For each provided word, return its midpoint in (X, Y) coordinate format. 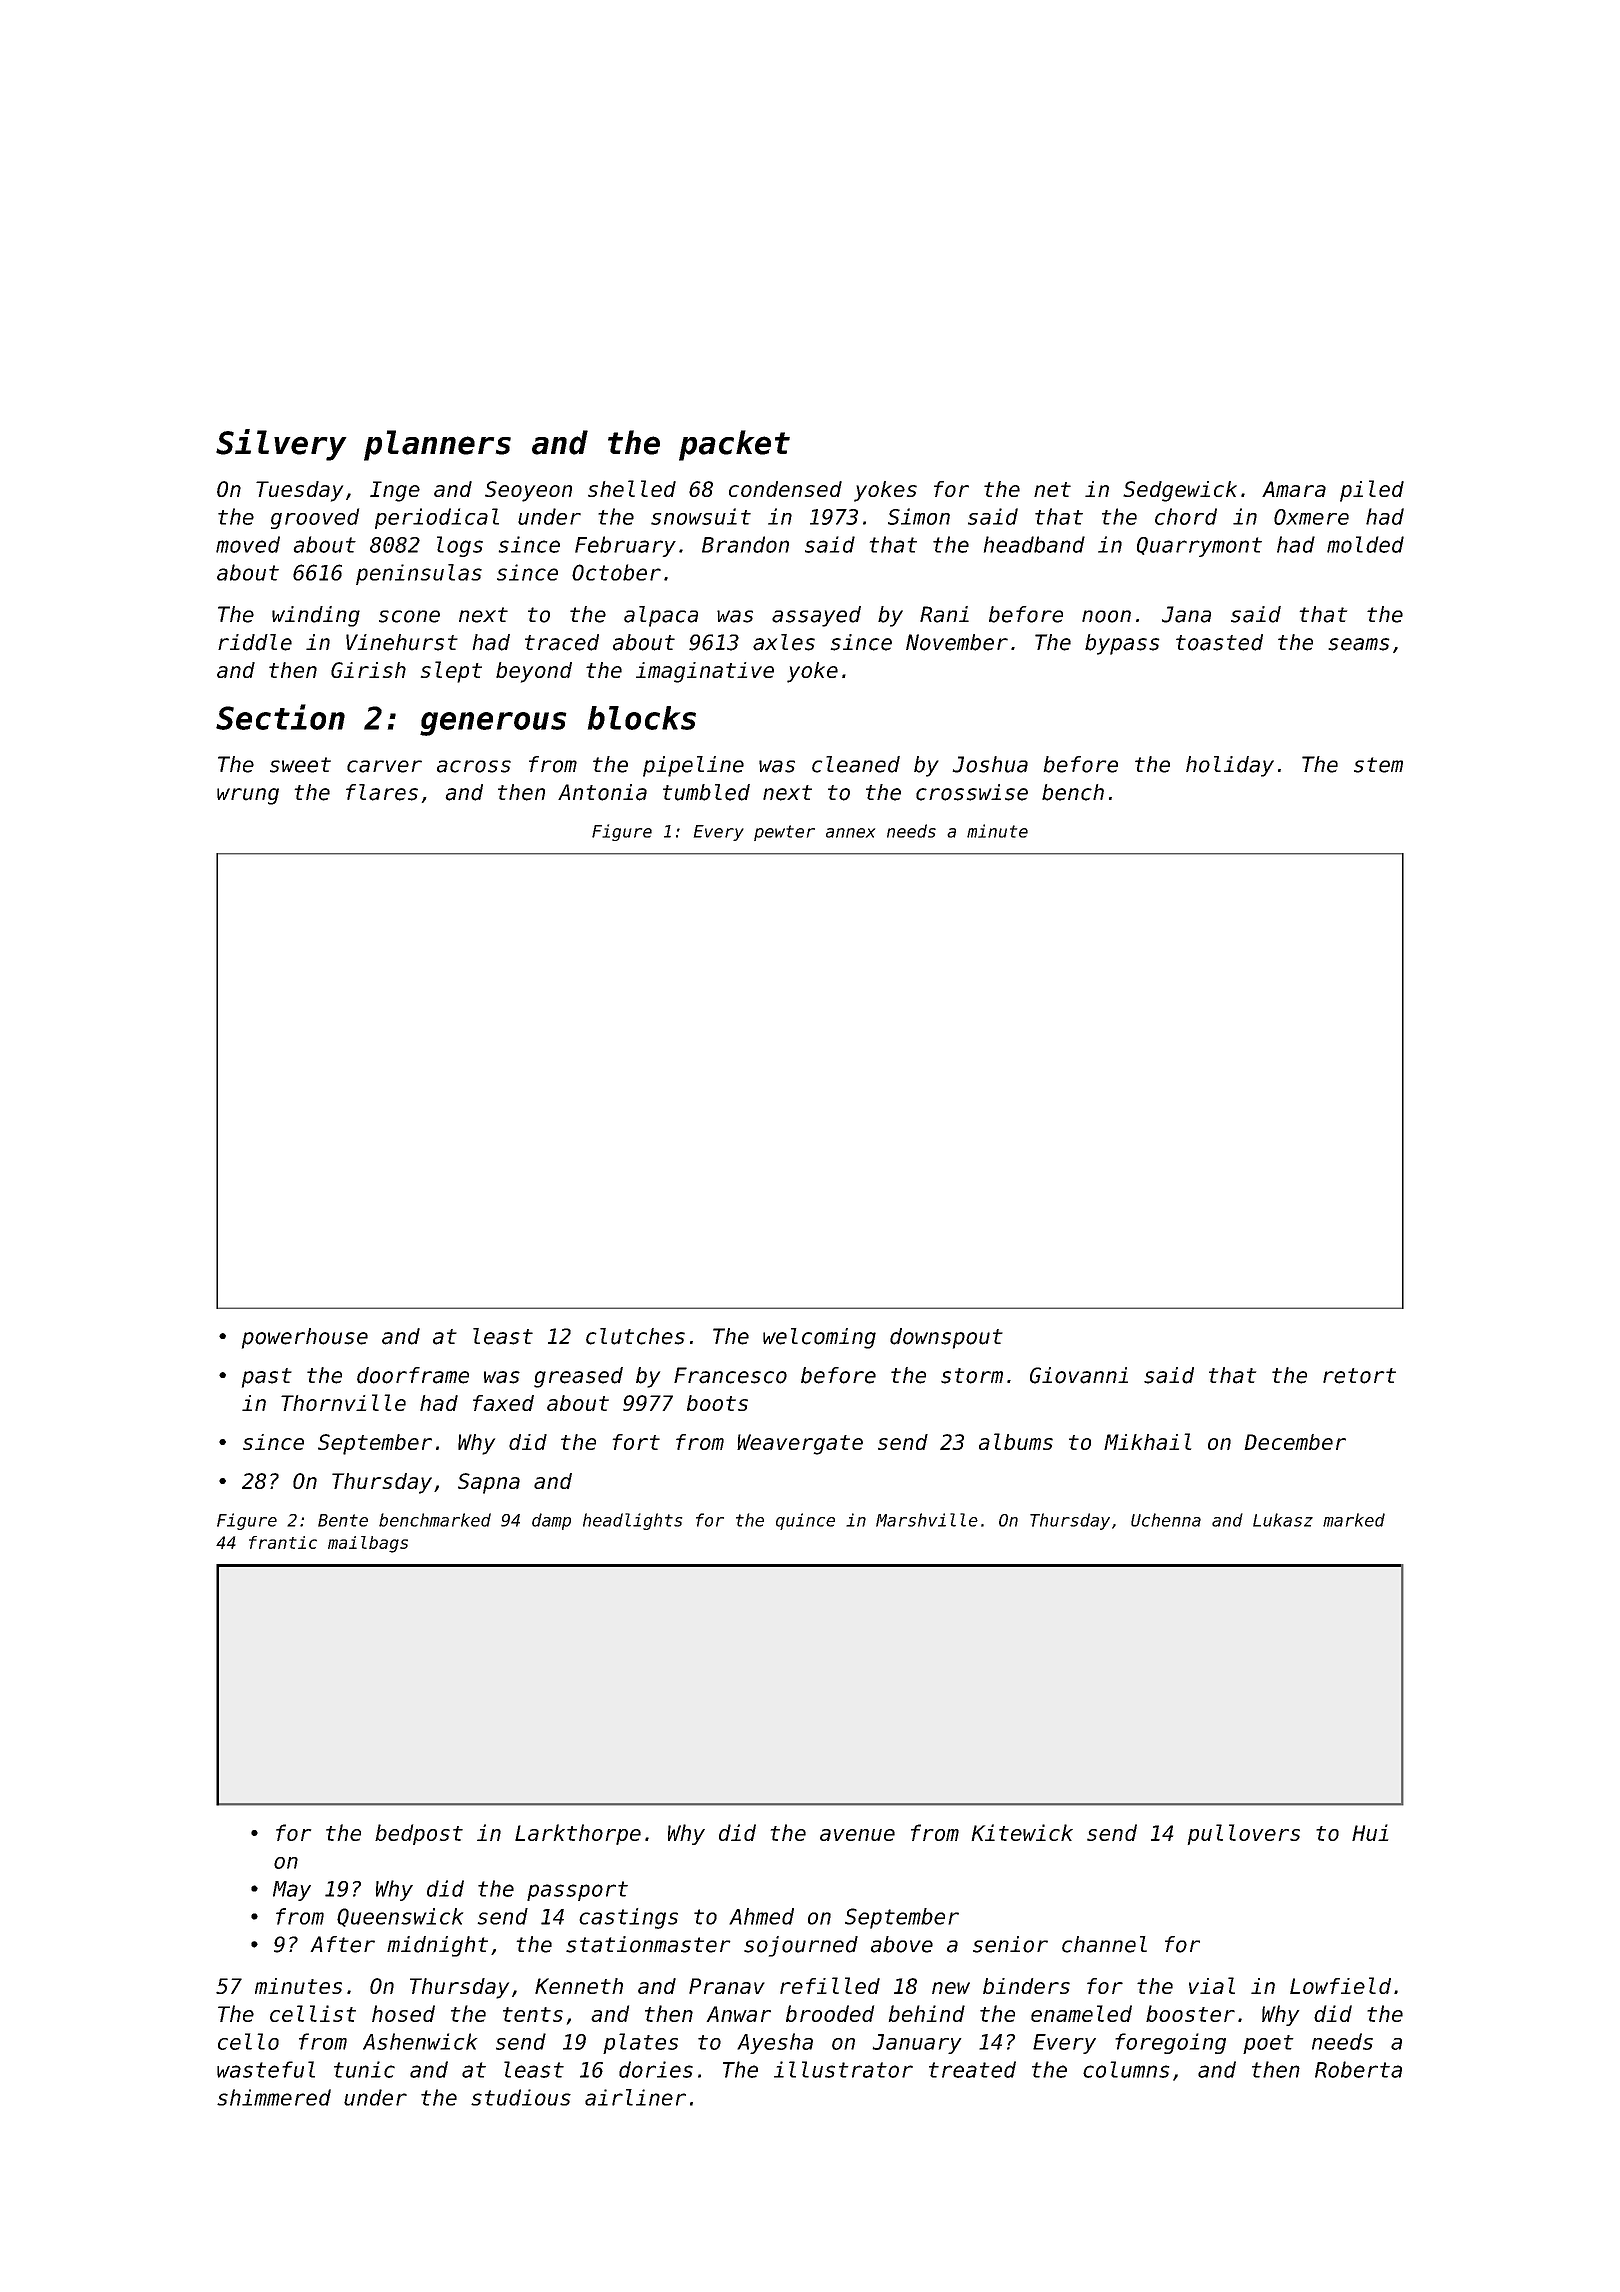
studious (521, 2097)
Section (280, 717)
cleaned (856, 764)
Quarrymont (1199, 547)
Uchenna (1166, 1520)
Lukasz (1283, 1520)
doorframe (413, 1375)
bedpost (419, 1834)
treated (972, 2069)
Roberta (1358, 2069)
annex (850, 833)
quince (805, 1521)
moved (248, 544)
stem (1378, 765)
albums (1016, 1441)
